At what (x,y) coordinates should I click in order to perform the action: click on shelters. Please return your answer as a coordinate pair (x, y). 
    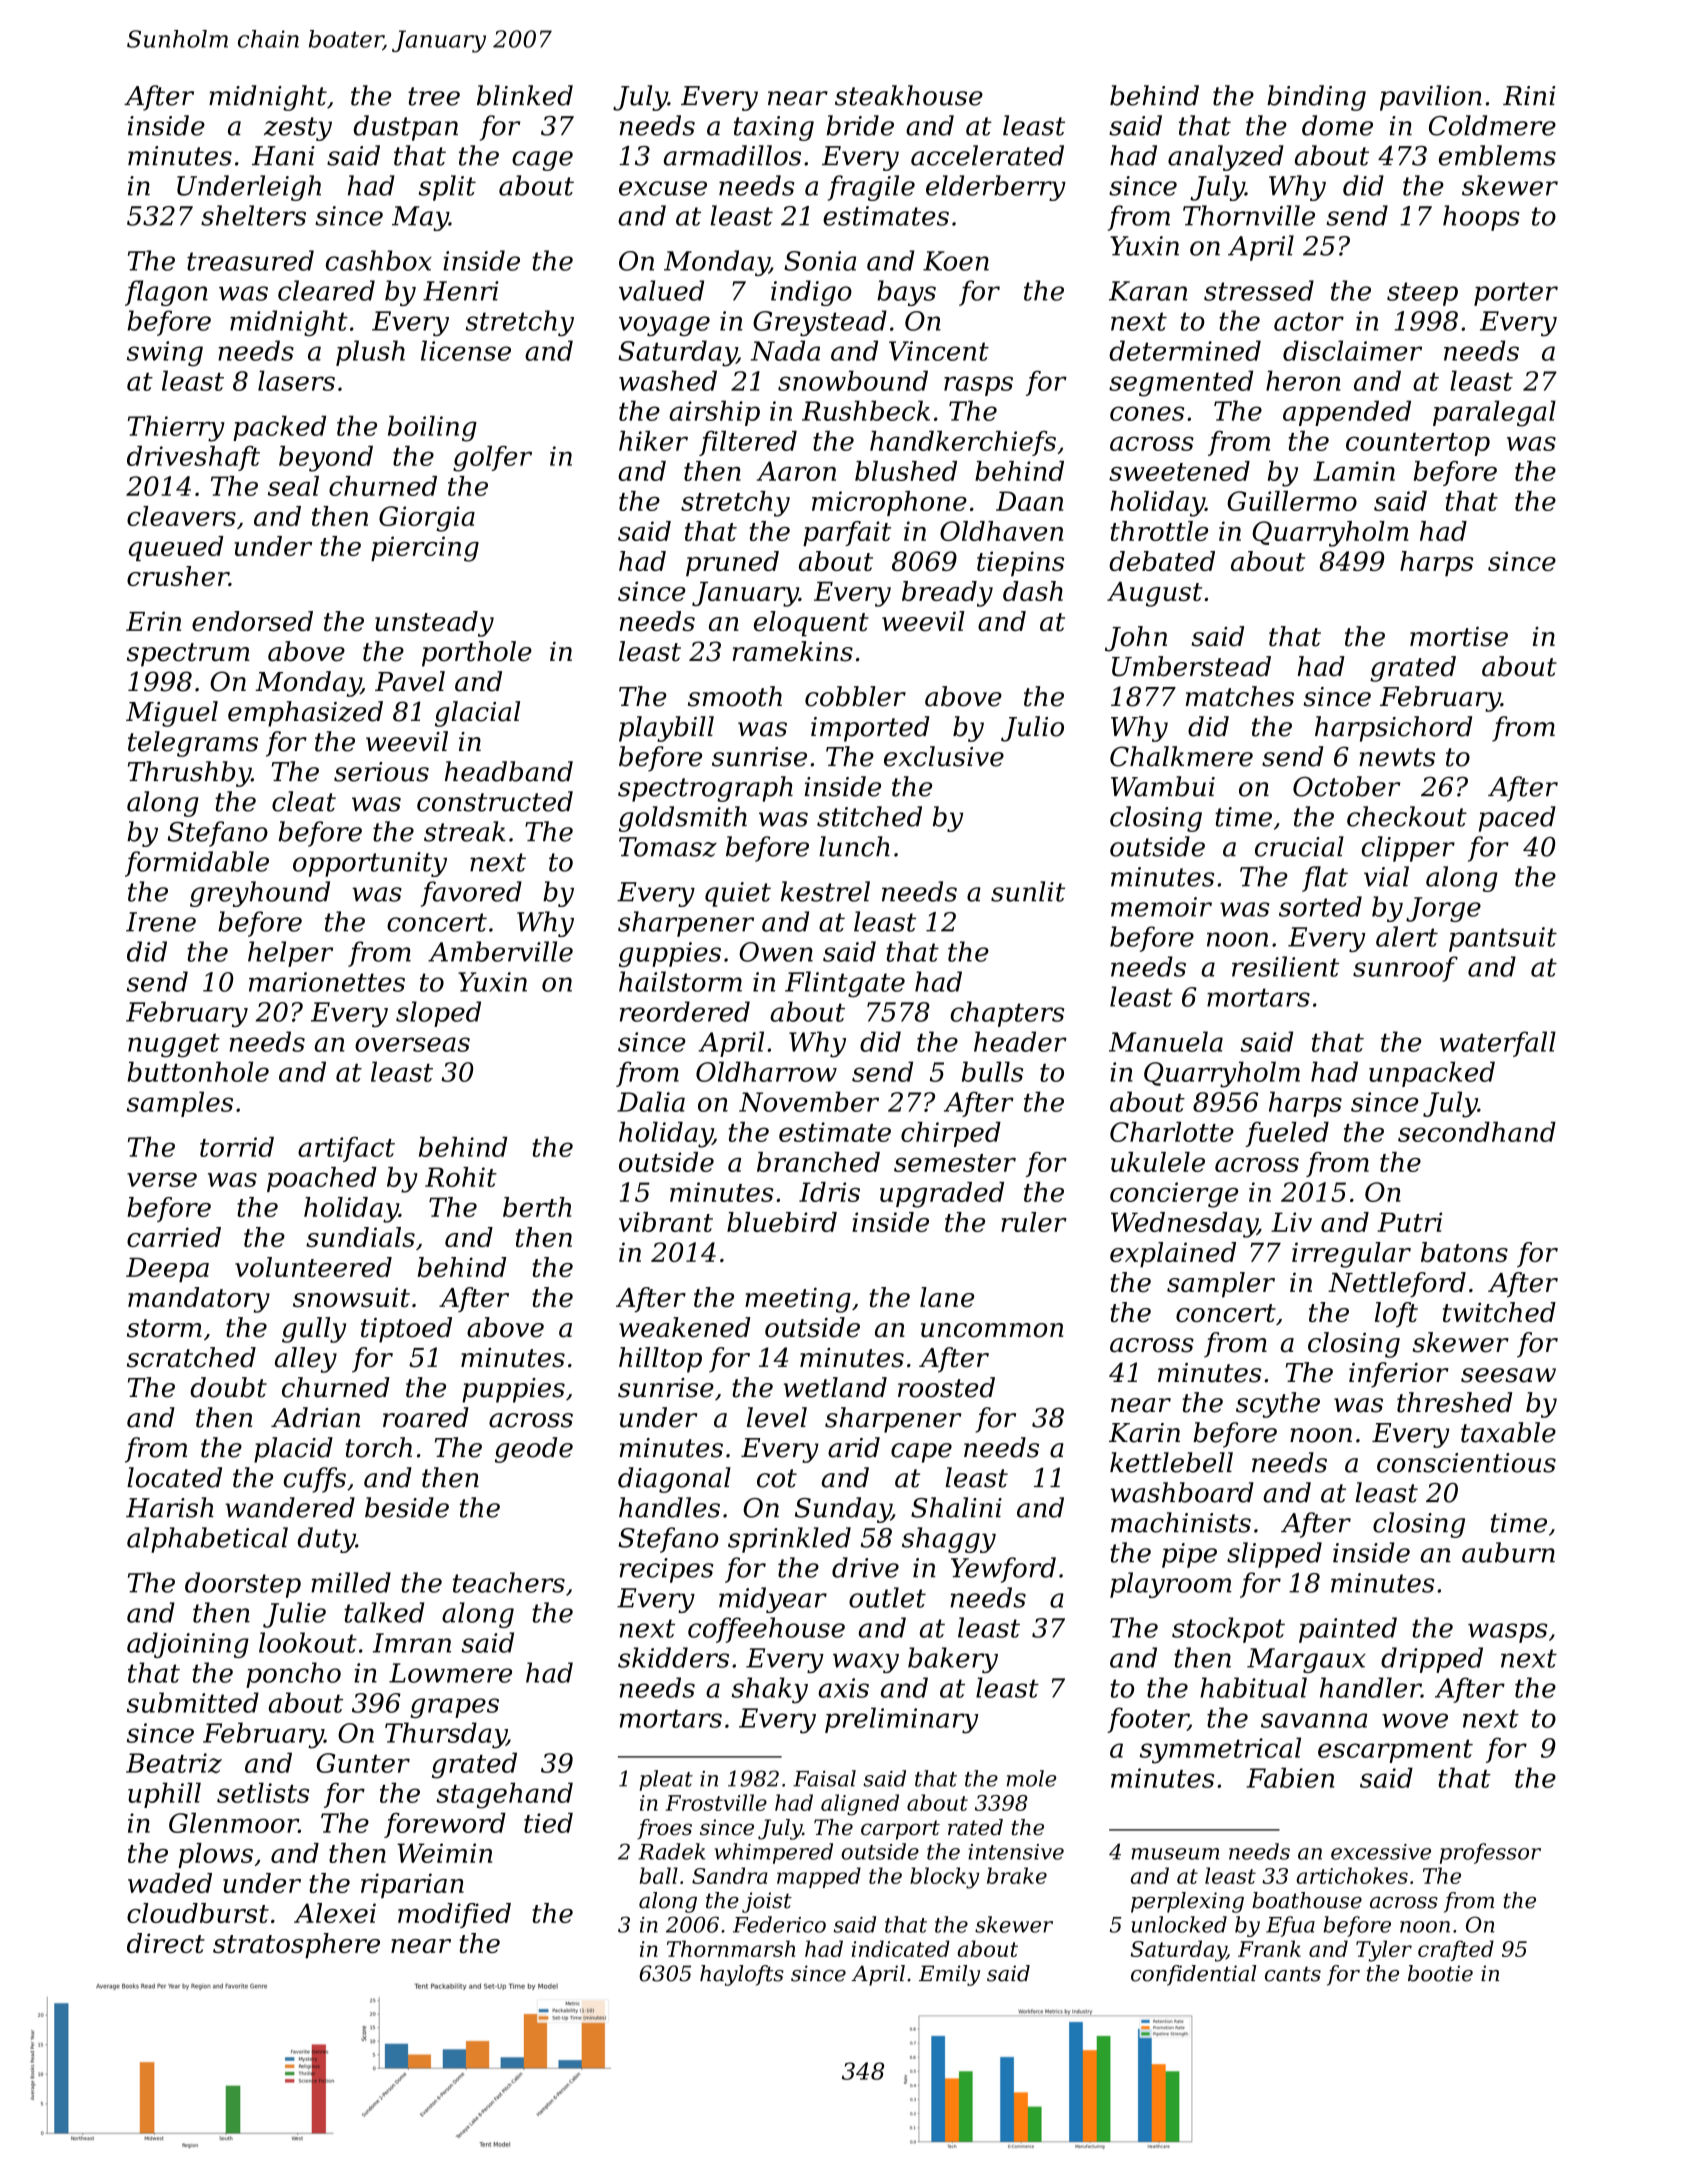
    Looking at the image, I should click on (253, 215).
